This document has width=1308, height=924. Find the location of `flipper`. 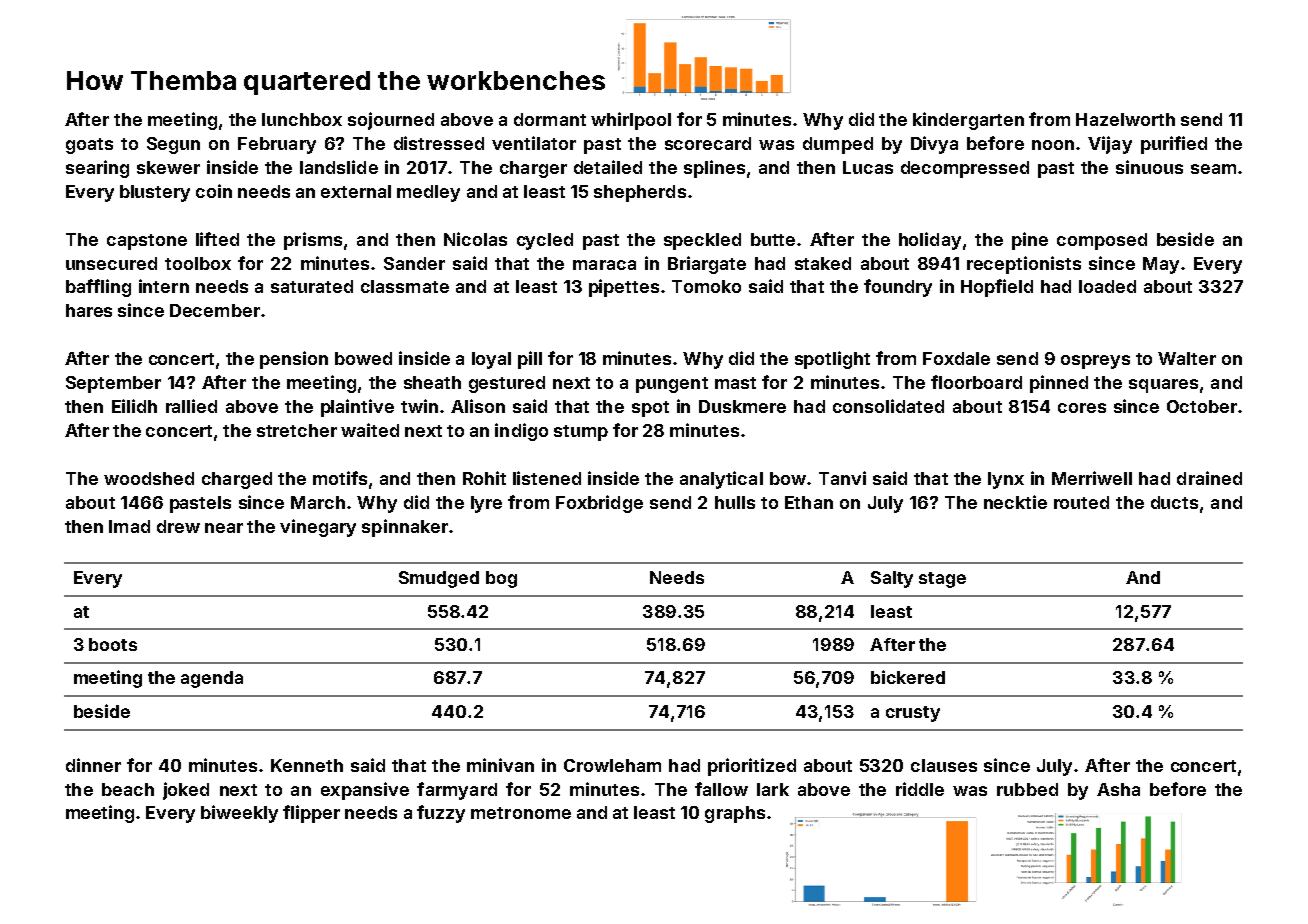

flipper is located at coordinates (311, 814).
